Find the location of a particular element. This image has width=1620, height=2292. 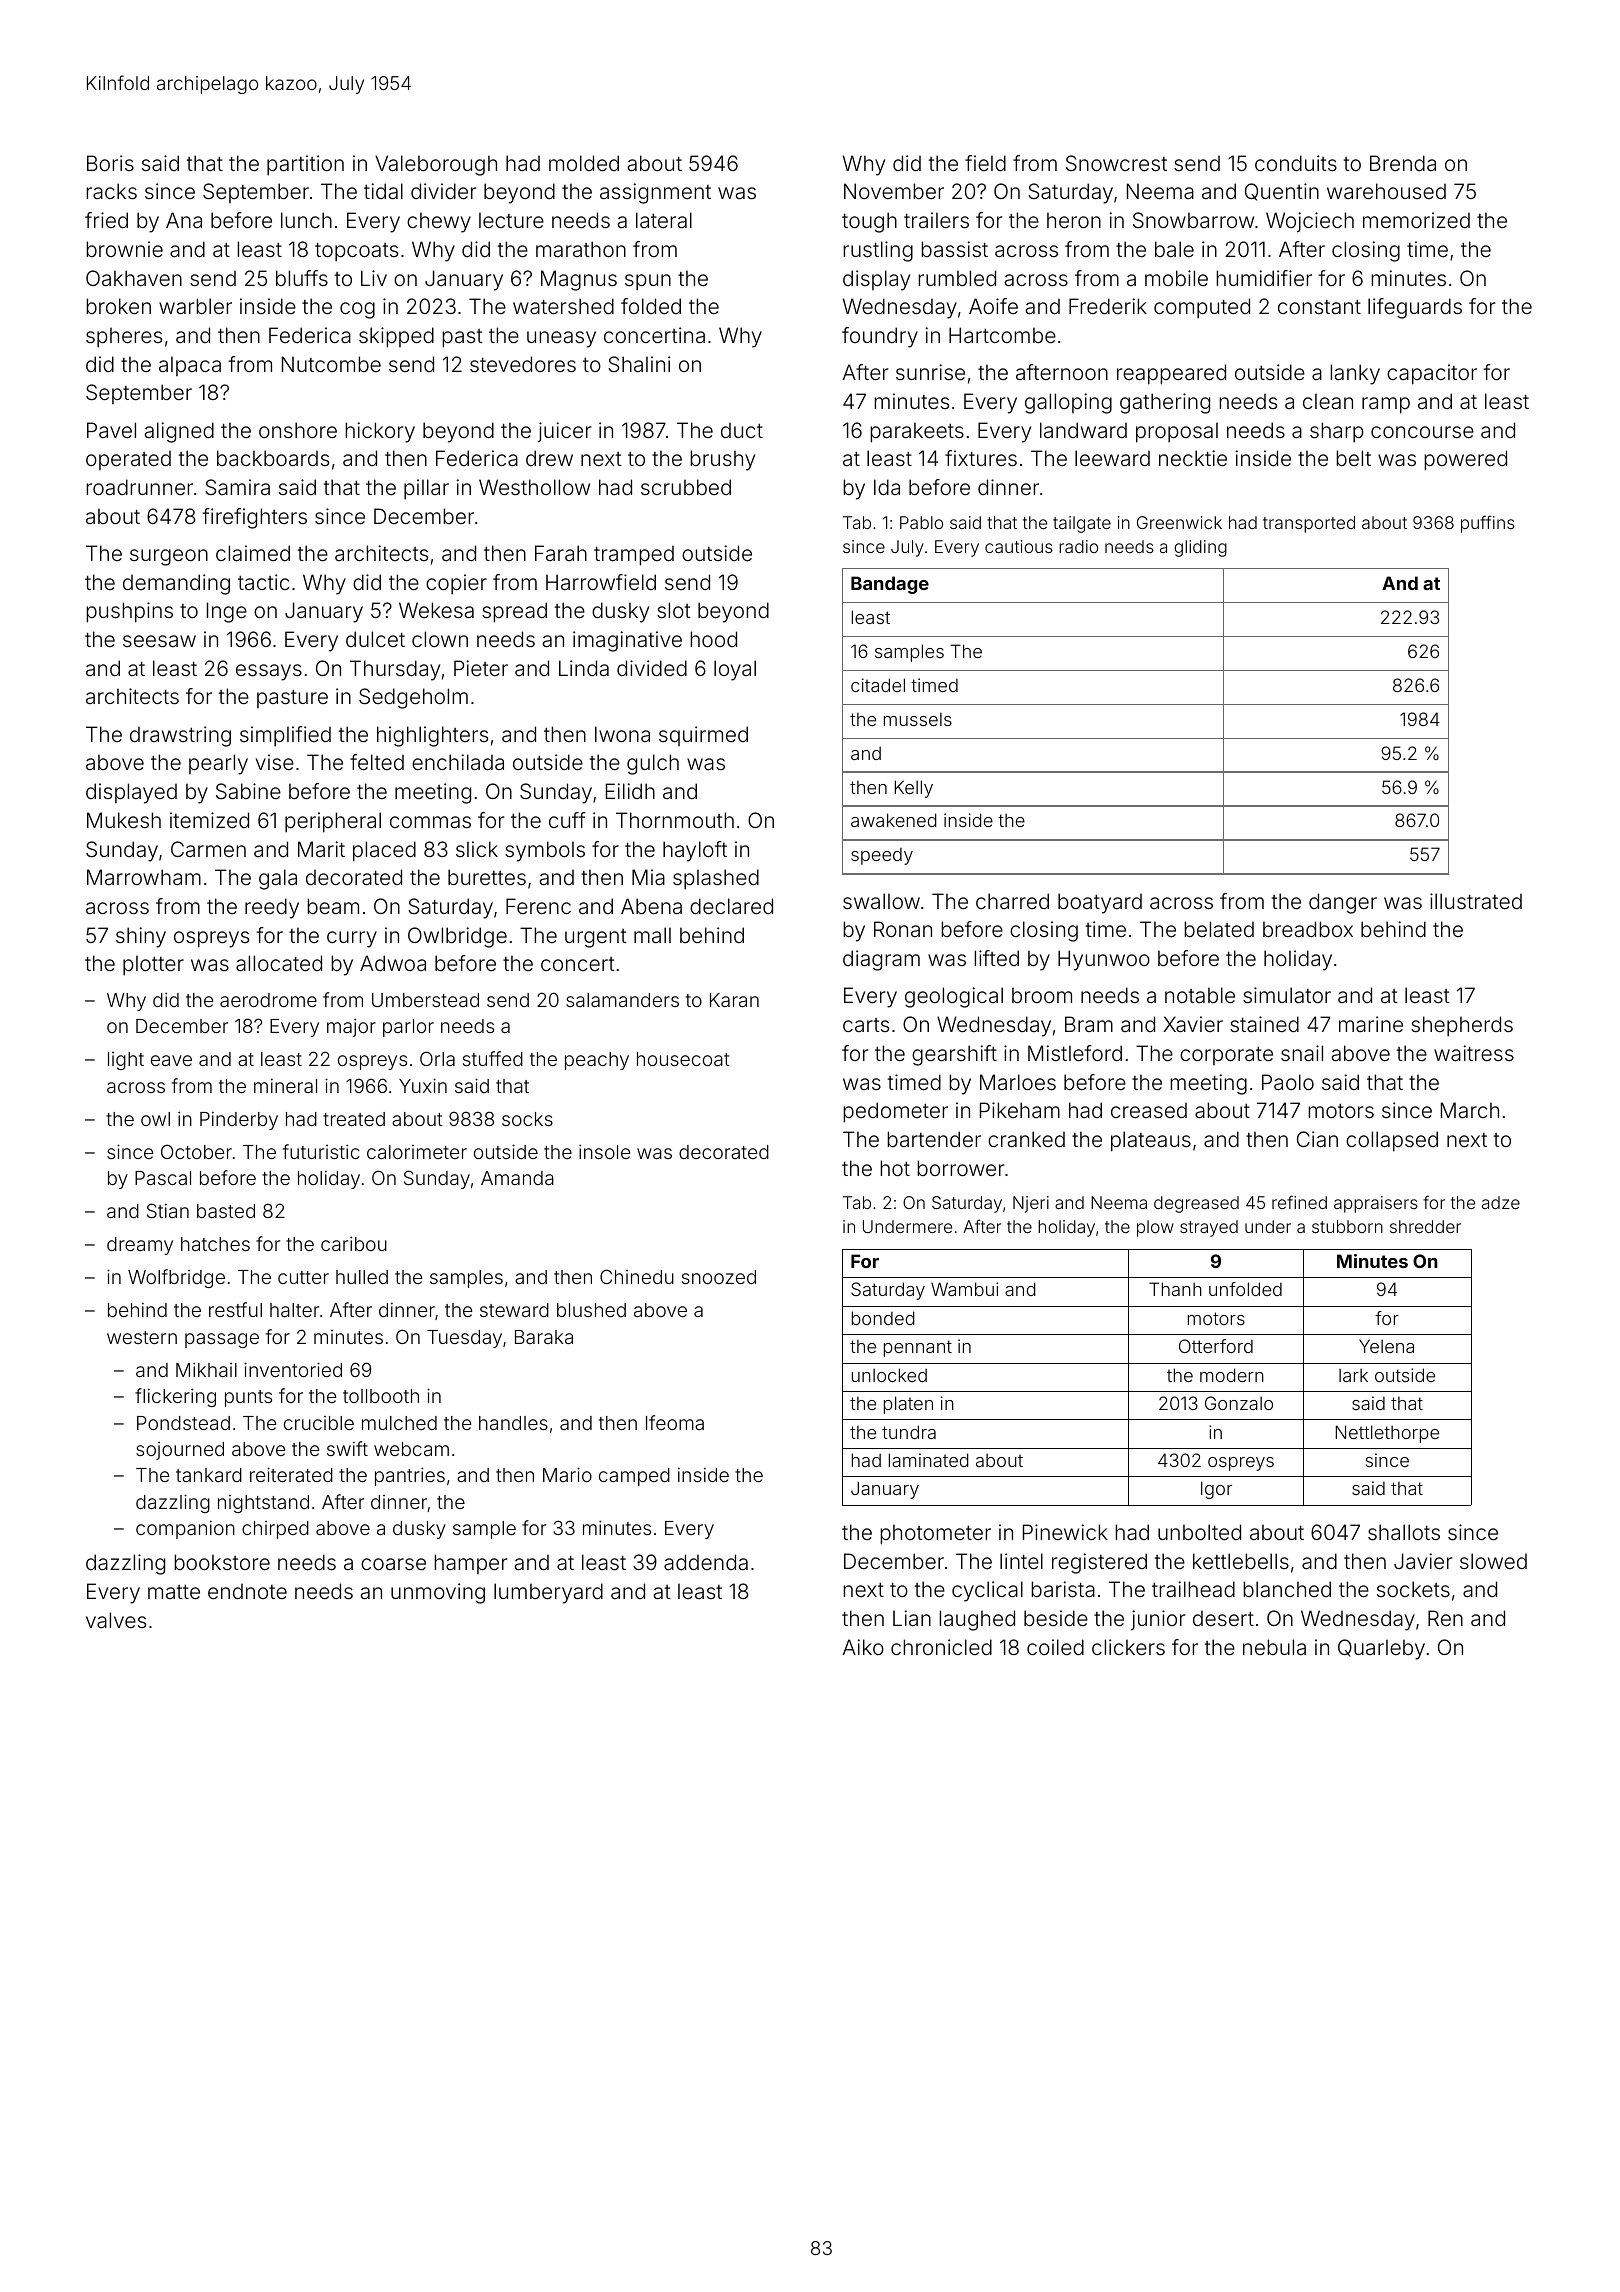

Bandage is located at coordinates (890, 585).
